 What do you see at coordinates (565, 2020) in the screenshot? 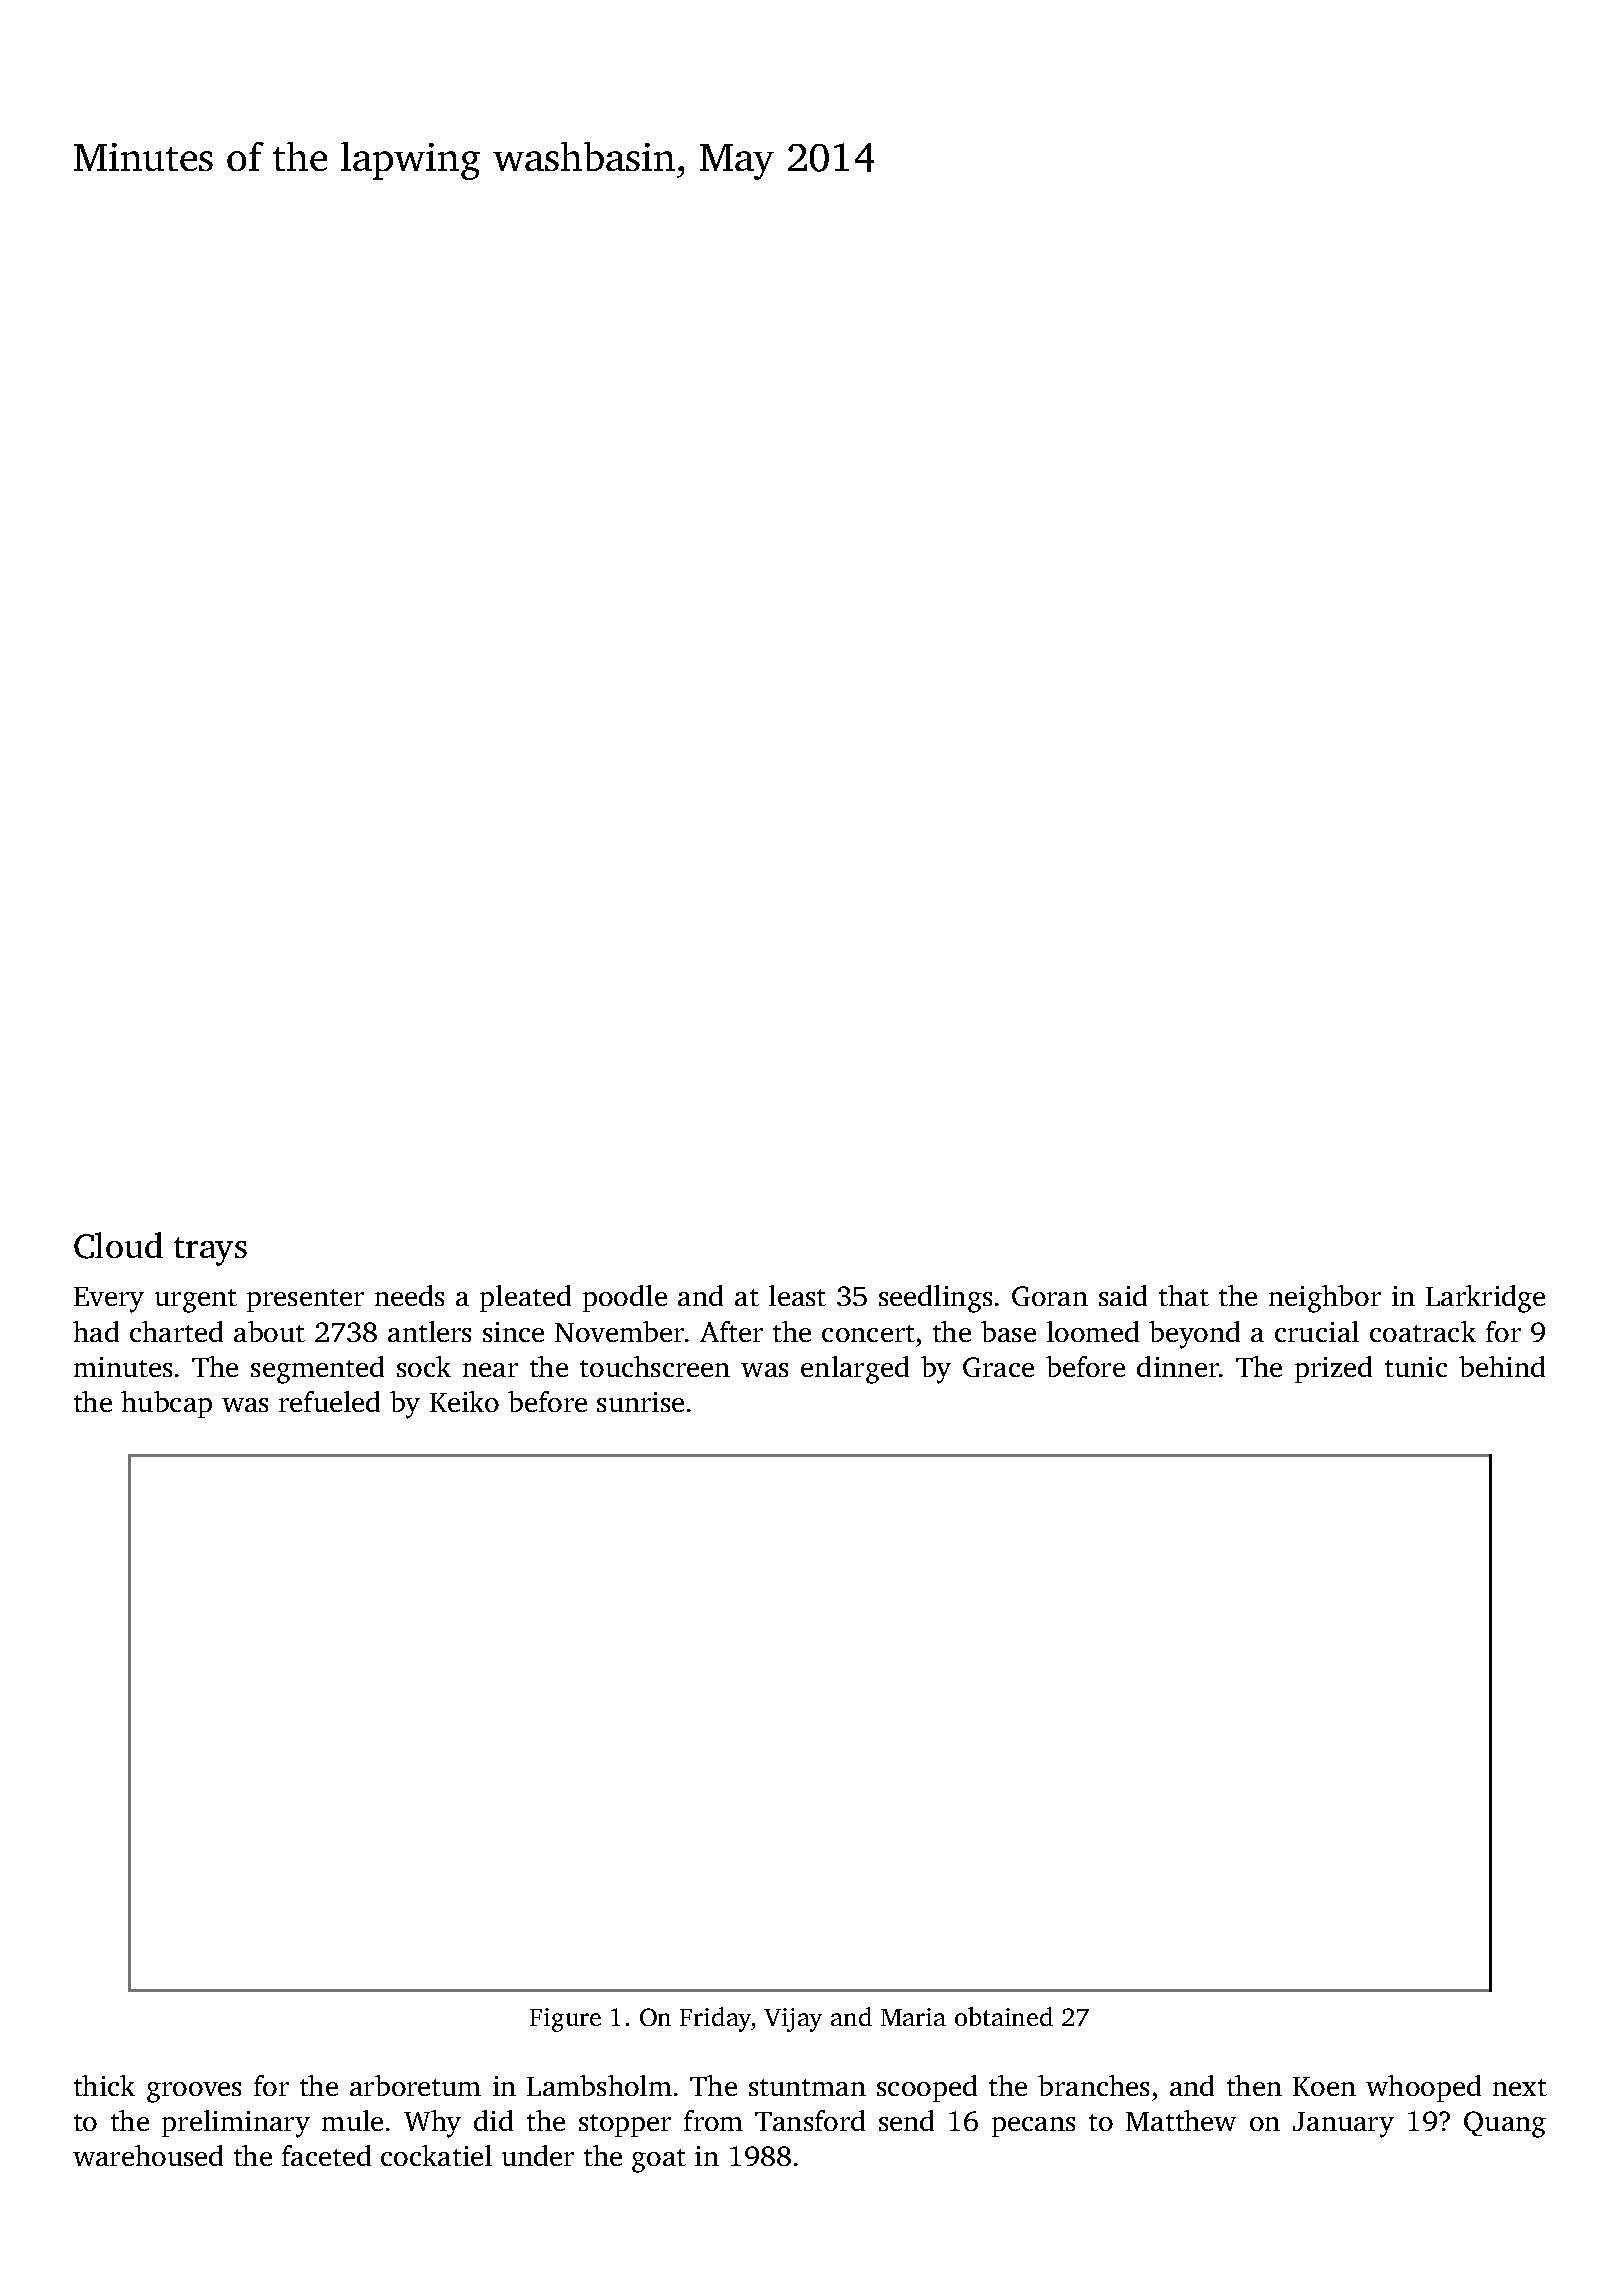
I see `Figure` at bounding box center [565, 2020].
